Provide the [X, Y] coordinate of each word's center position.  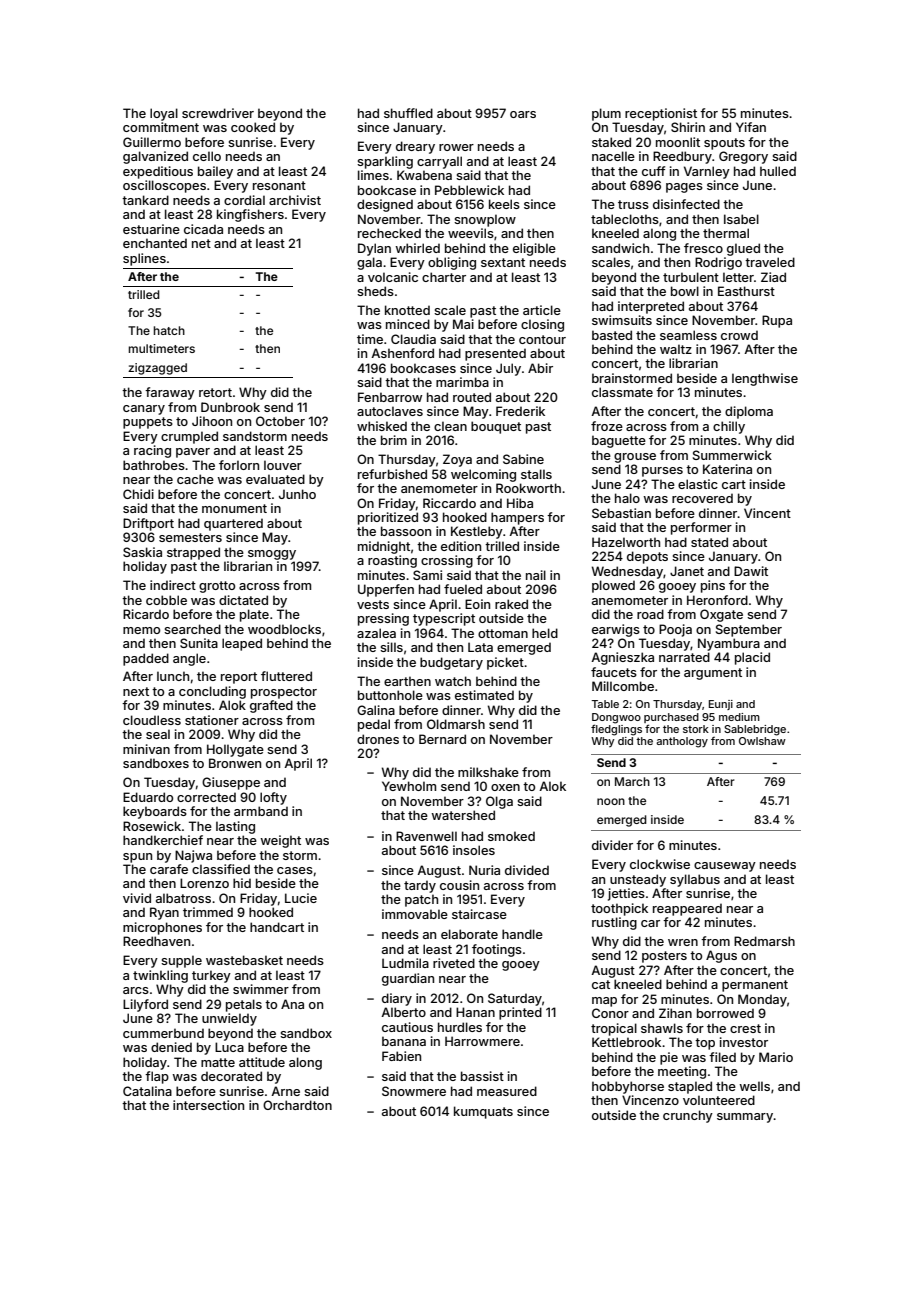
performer [701, 528]
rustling [614, 923]
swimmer [261, 989]
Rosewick [152, 826]
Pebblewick [469, 190]
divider [612, 845]
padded [146, 659]
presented [495, 354]
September [749, 630]
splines [144, 259]
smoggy [272, 555]
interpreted [651, 307]
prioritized [388, 518]
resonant [279, 185]
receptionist [661, 114]
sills [391, 647]
